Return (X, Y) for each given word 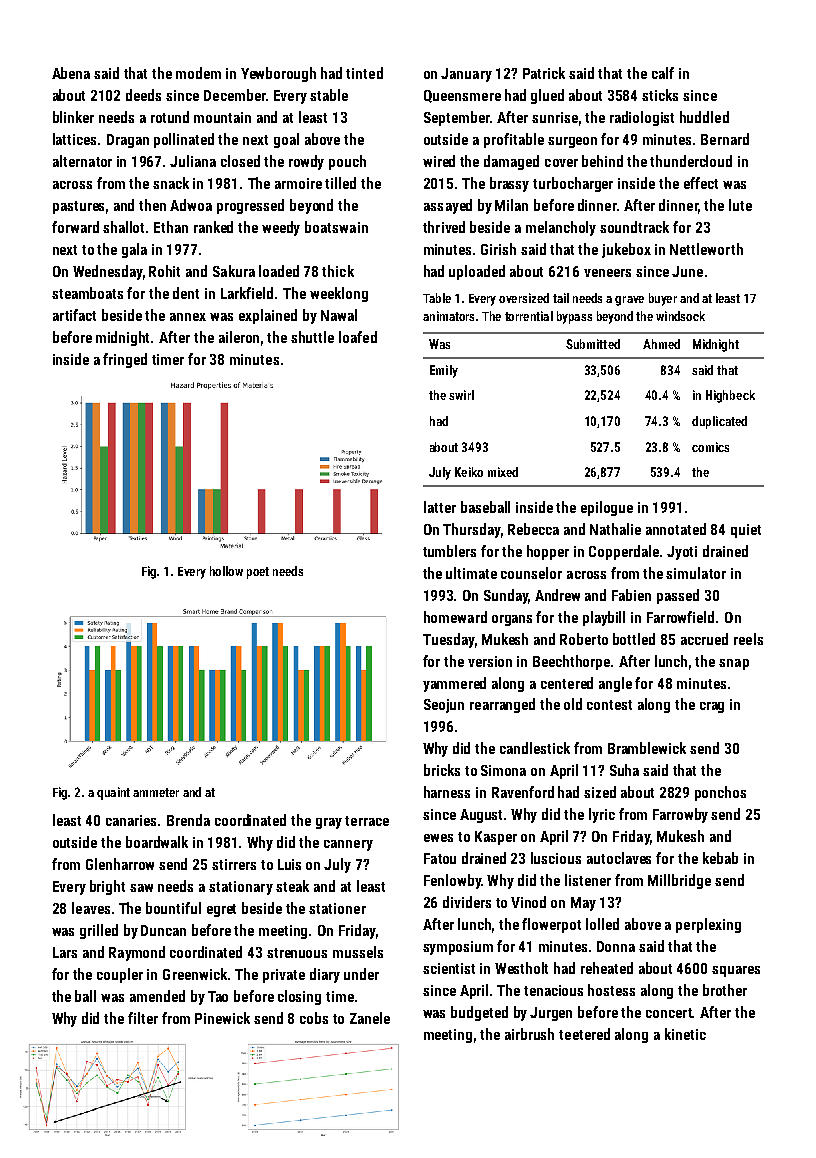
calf (663, 73)
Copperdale (624, 552)
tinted (364, 73)
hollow (226, 571)
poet (258, 573)
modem (198, 73)
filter (143, 1018)
